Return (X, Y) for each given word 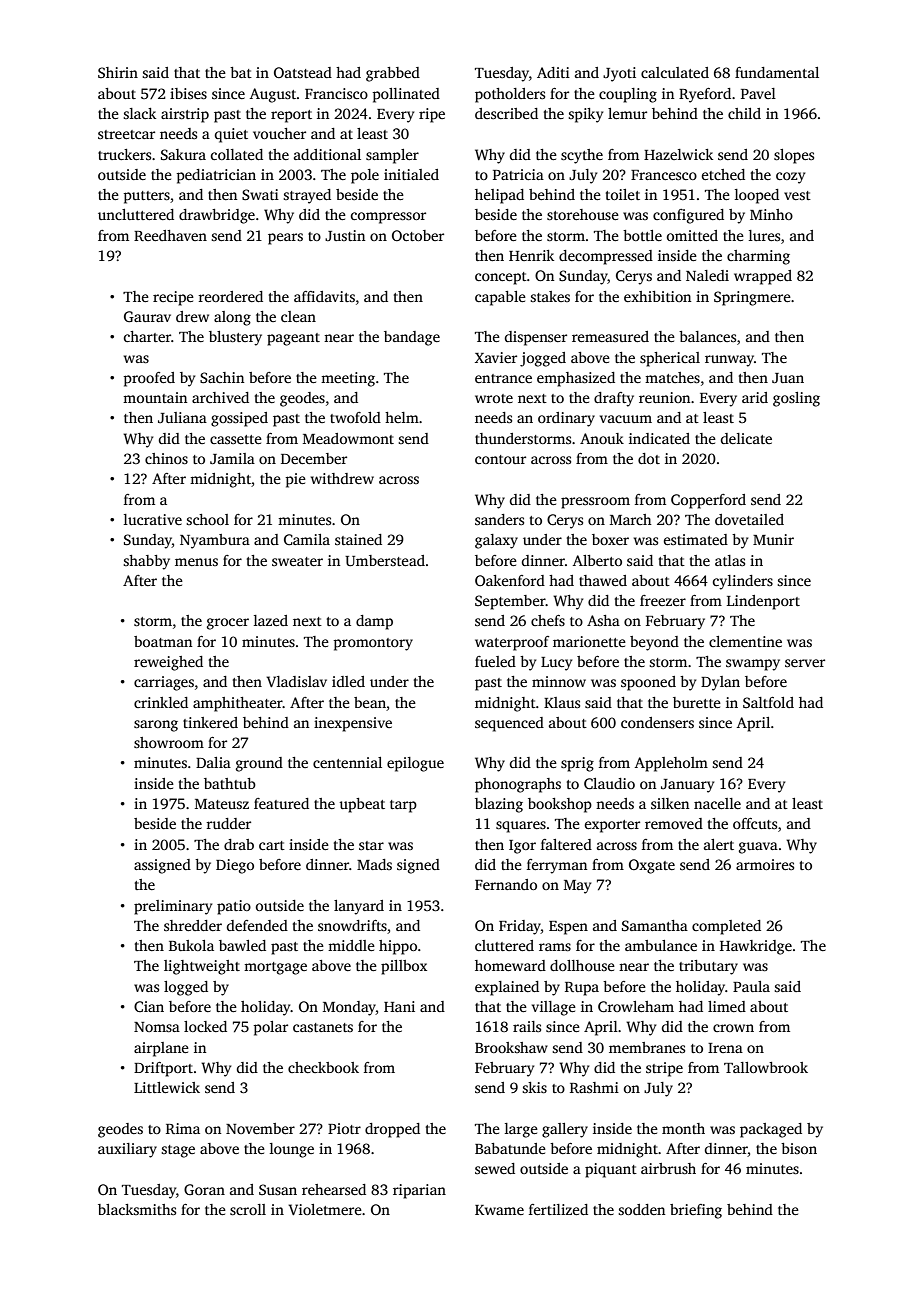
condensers (657, 722)
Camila (307, 539)
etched (723, 174)
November (260, 1128)
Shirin (118, 72)
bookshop (560, 805)
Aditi (553, 72)
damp (374, 622)
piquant (611, 1170)
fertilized (558, 1209)
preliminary (173, 907)
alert (719, 844)
